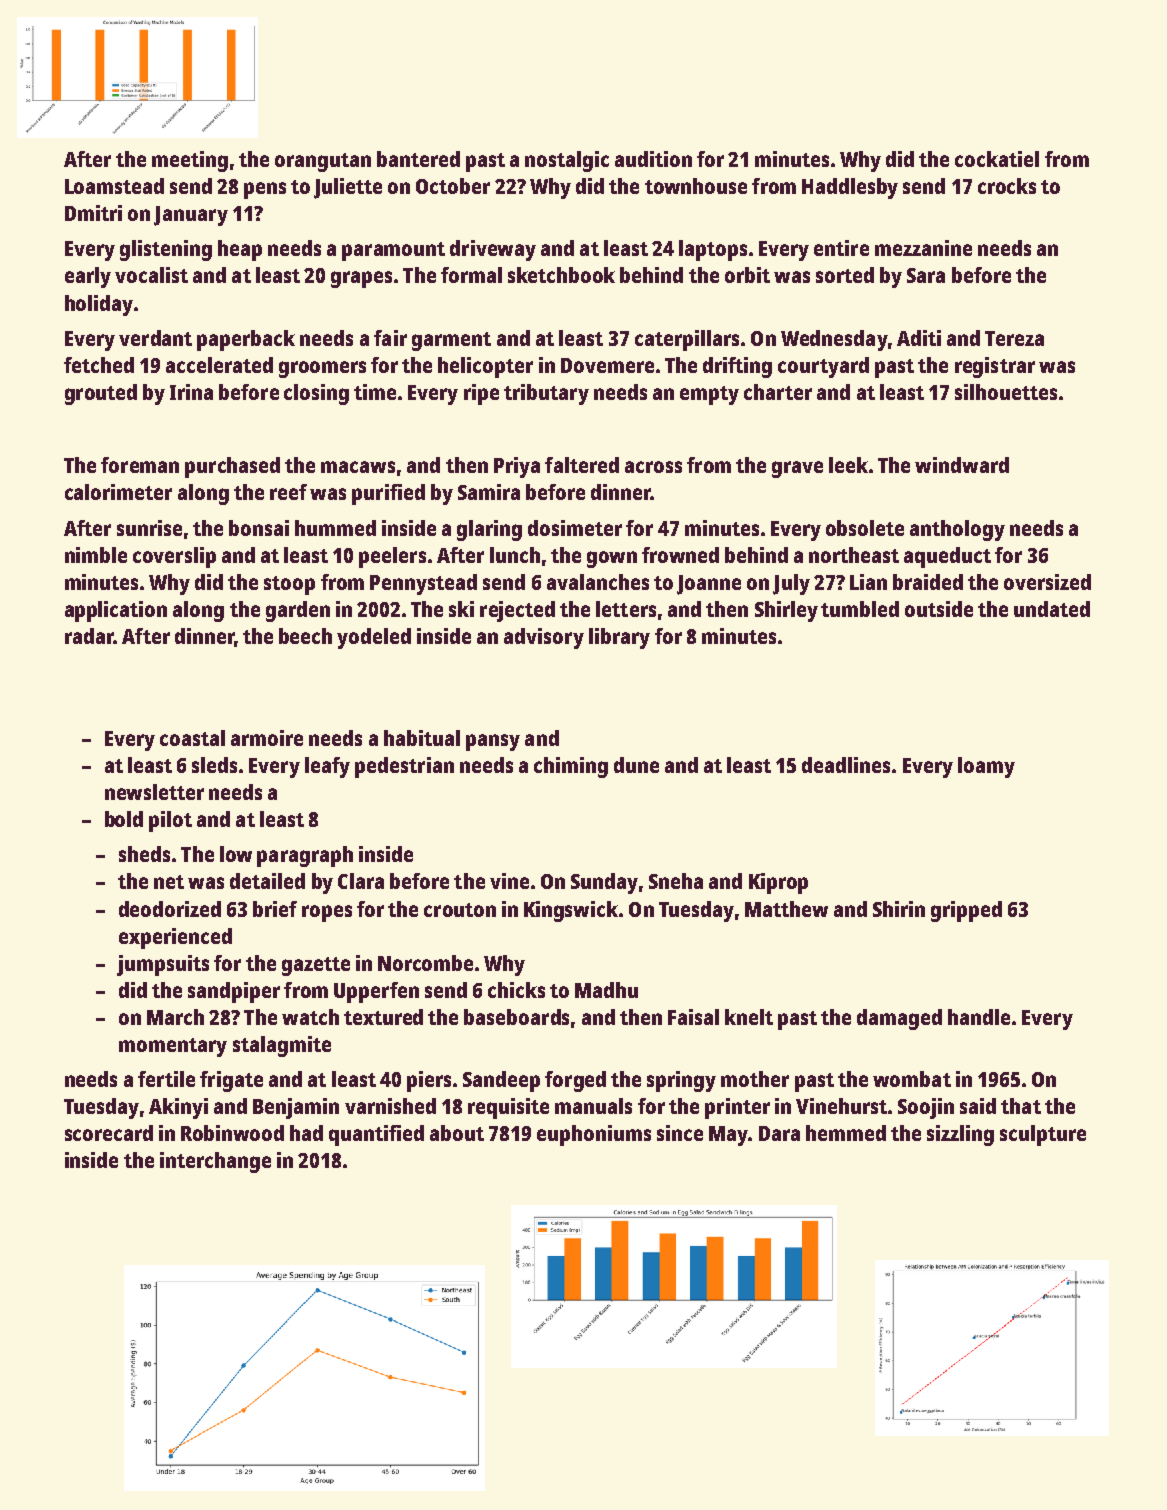 This page has height=1510, width=1167. I want to click on beech, so click(305, 636).
